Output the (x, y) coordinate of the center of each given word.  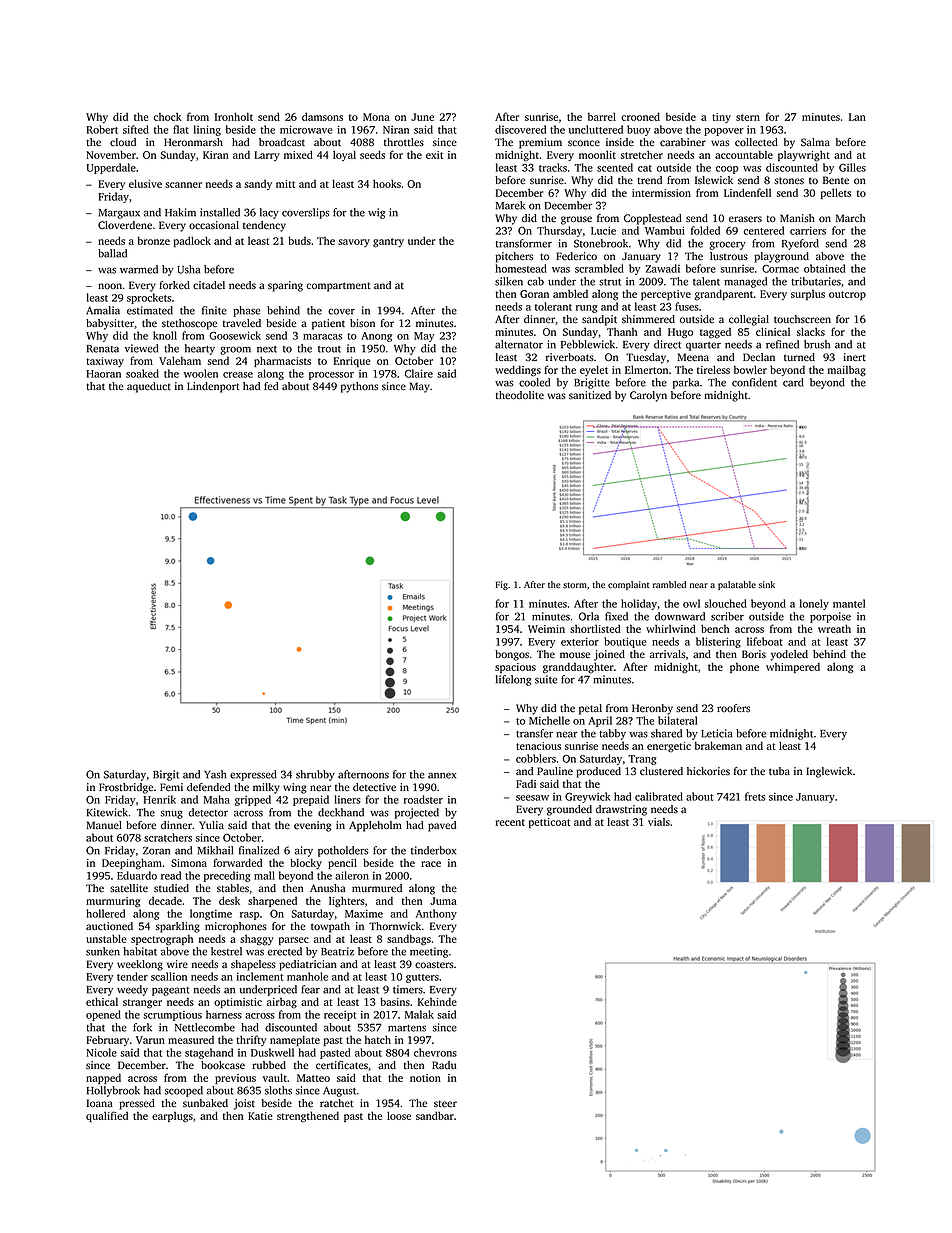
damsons (322, 116)
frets (755, 796)
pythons (359, 387)
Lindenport (213, 387)
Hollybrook (113, 1091)
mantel (849, 603)
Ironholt (234, 116)
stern (748, 117)
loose (399, 1115)
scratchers (168, 837)
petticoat (549, 823)
